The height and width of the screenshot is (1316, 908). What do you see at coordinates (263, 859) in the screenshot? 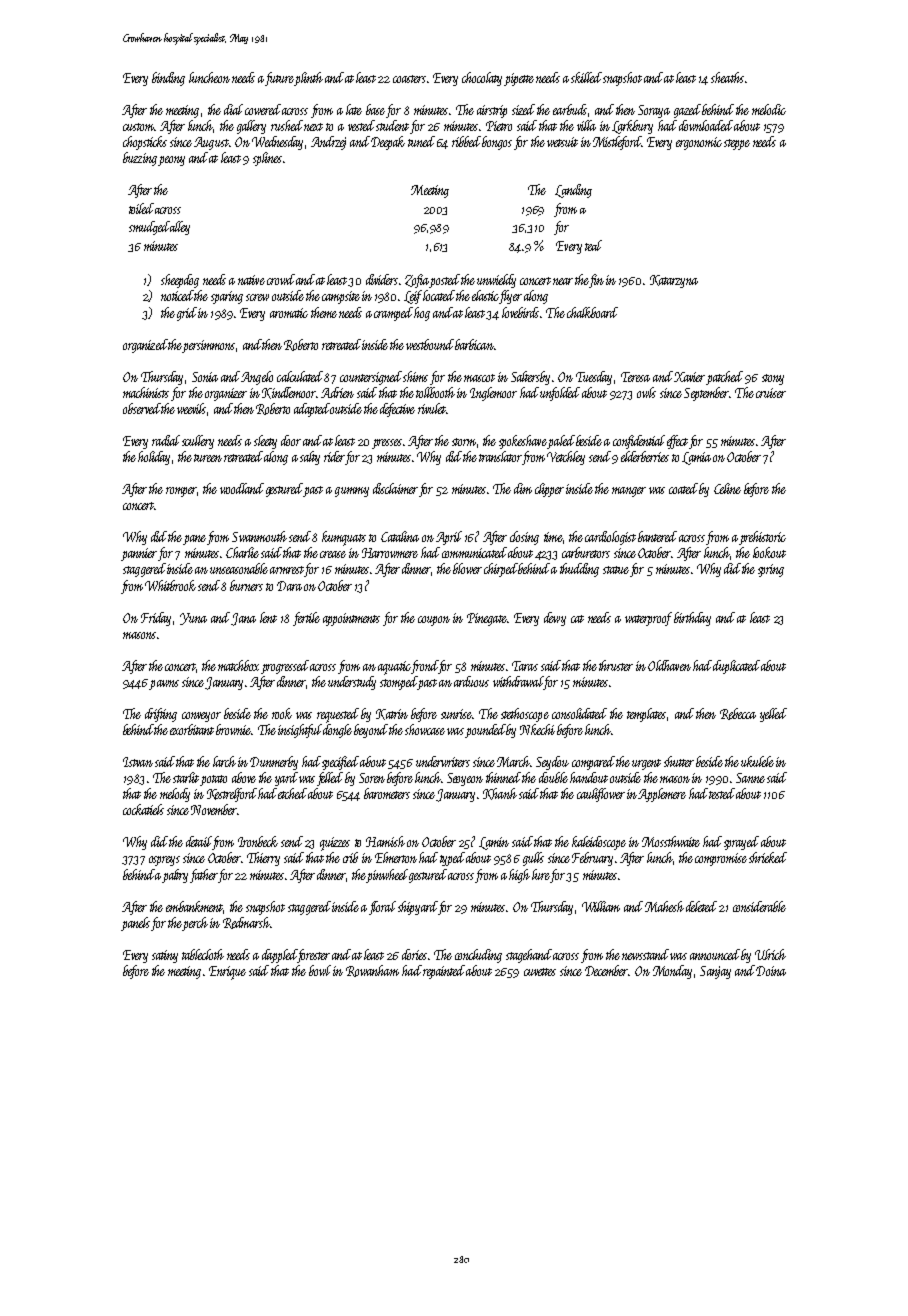
I see `Thierry` at bounding box center [263, 859].
